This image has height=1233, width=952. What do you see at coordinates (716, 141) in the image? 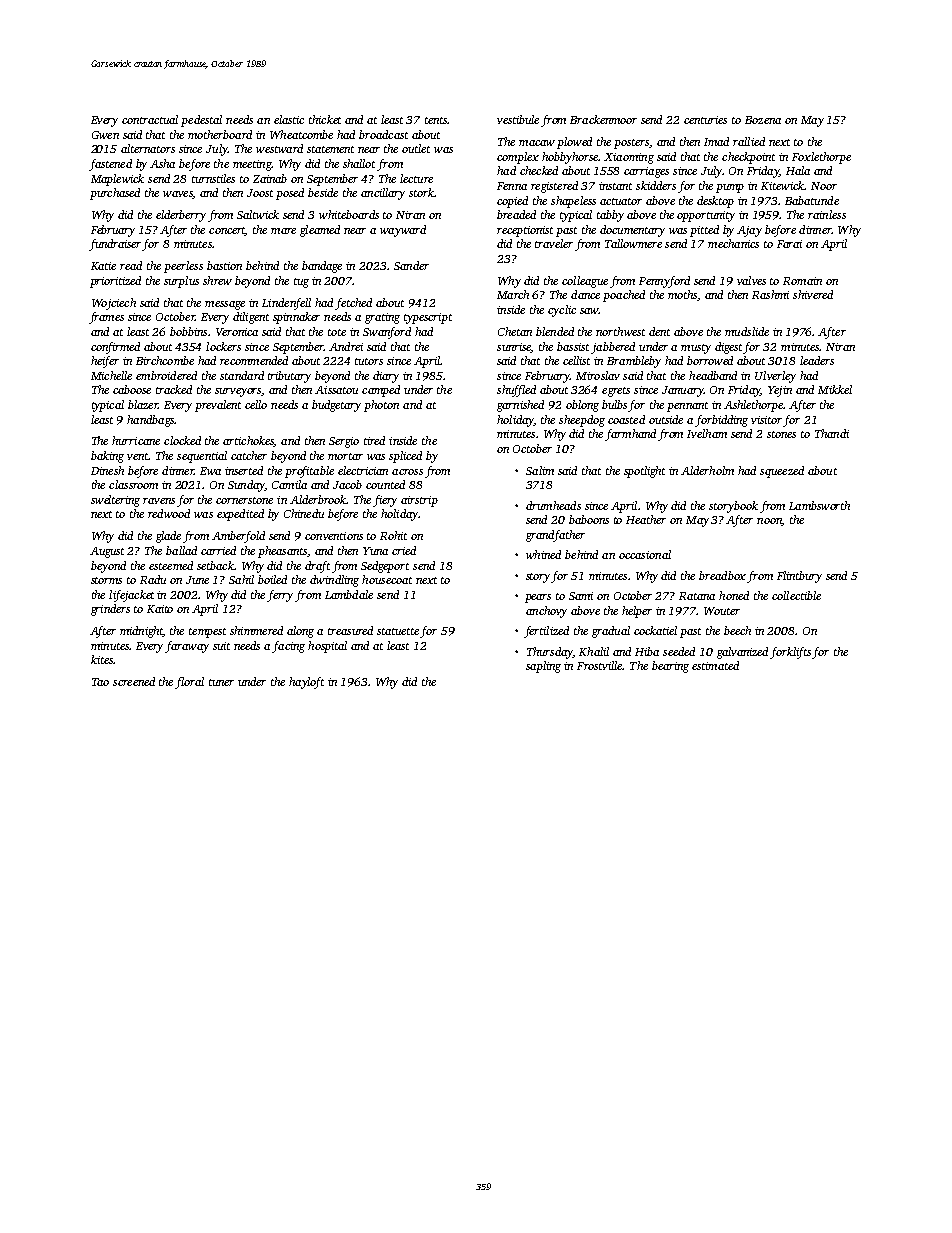
I see `Imad` at bounding box center [716, 141].
